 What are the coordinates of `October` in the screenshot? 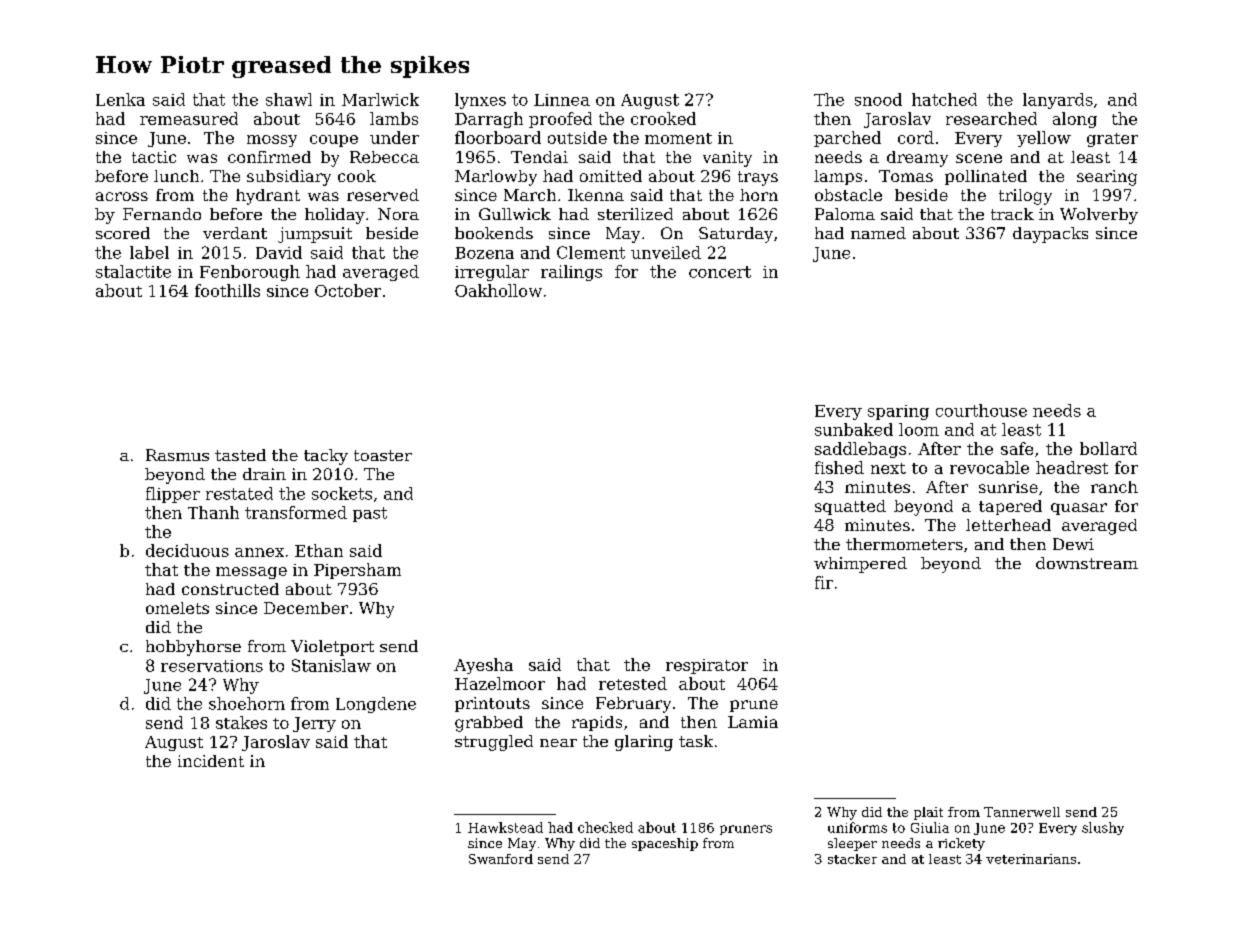 It's located at (348, 290).
